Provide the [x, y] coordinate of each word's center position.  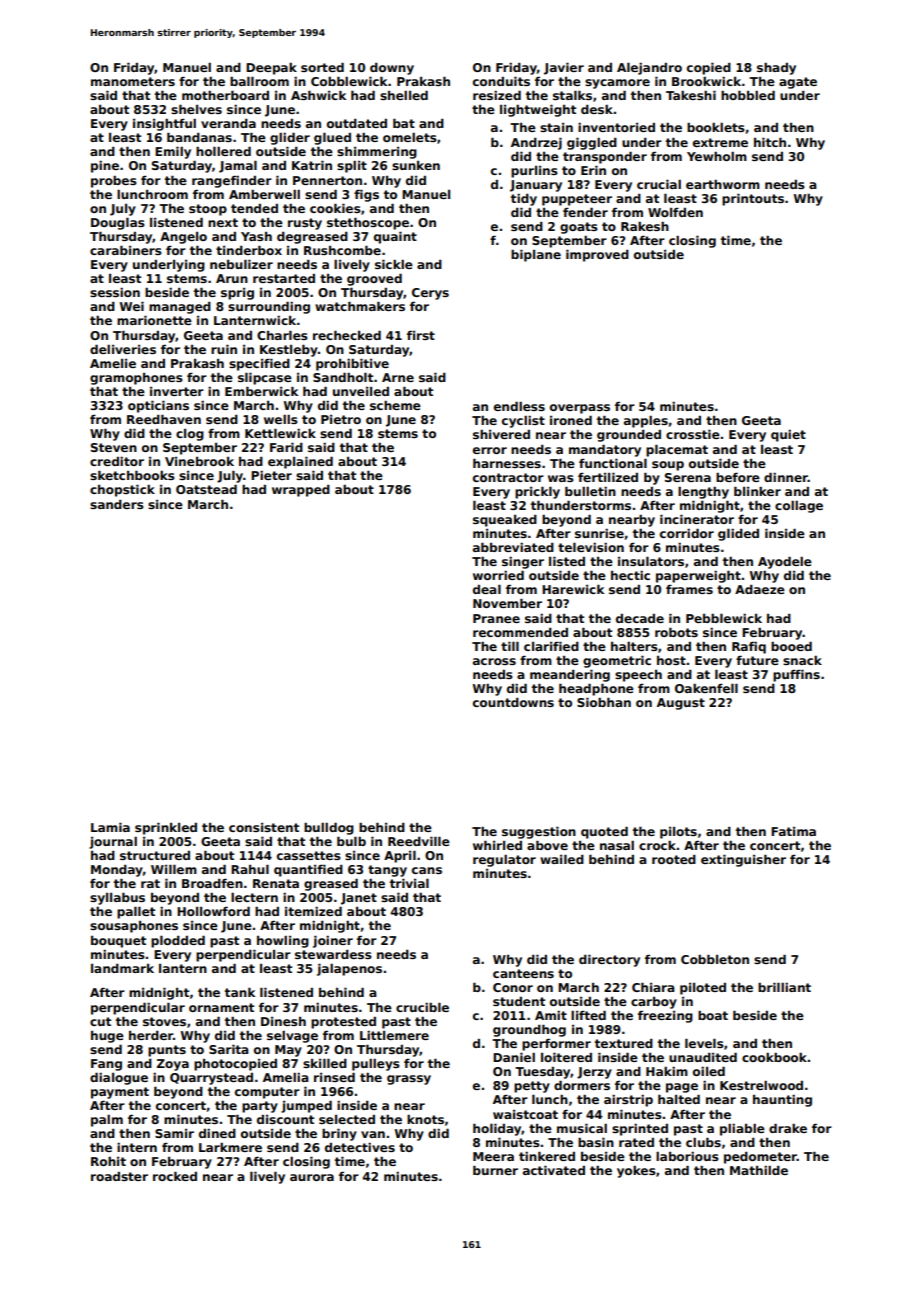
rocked [175, 1176]
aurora [312, 1177]
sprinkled [166, 829]
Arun [232, 278]
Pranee [496, 618]
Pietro [341, 419]
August [681, 704]
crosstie [693, 434]
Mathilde [759, 1170]
